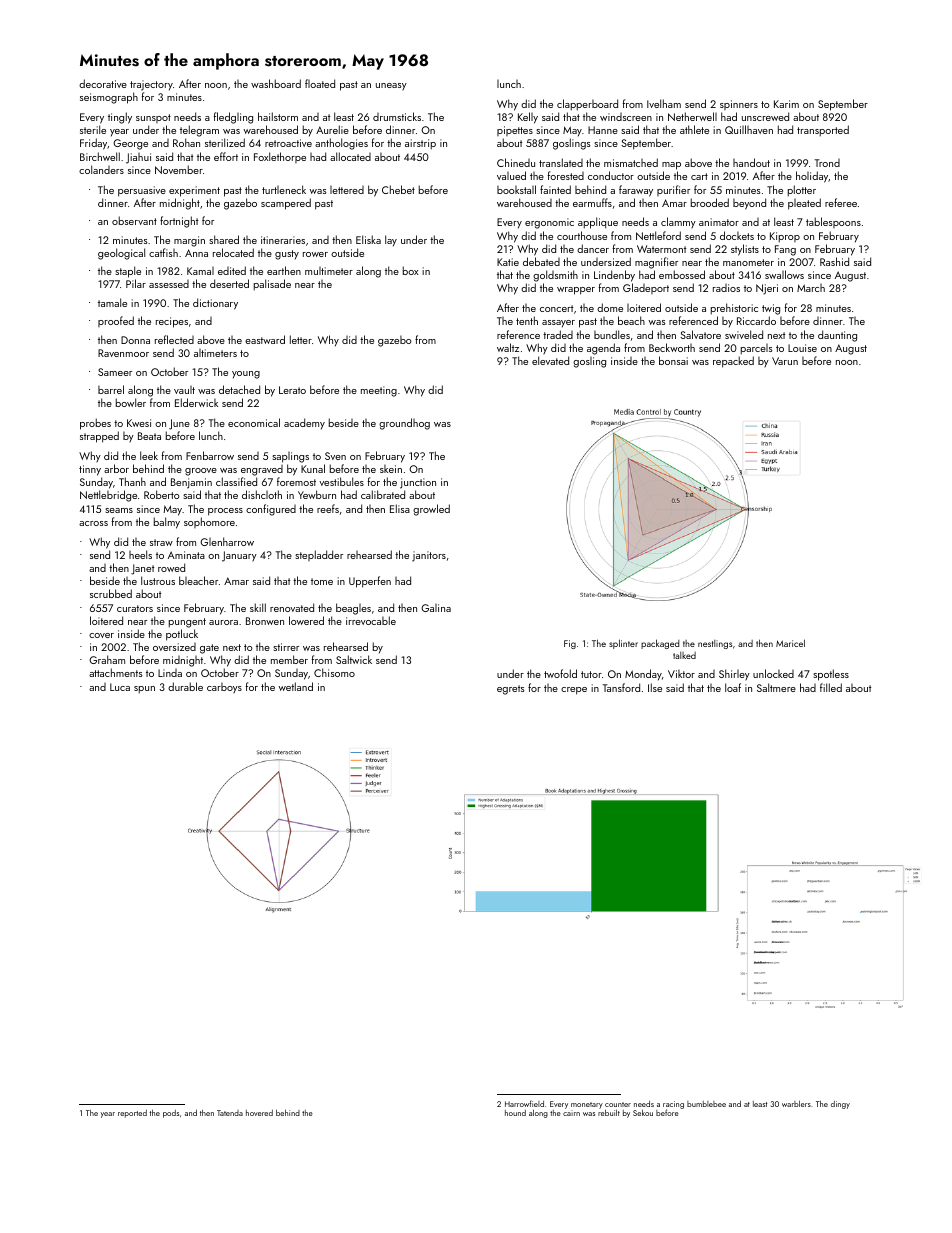 The width and height of the screenshot is (952, 1233). Describe the element at coordinates (391, 86) in the screenshot. I see `uneasy` at that location.
